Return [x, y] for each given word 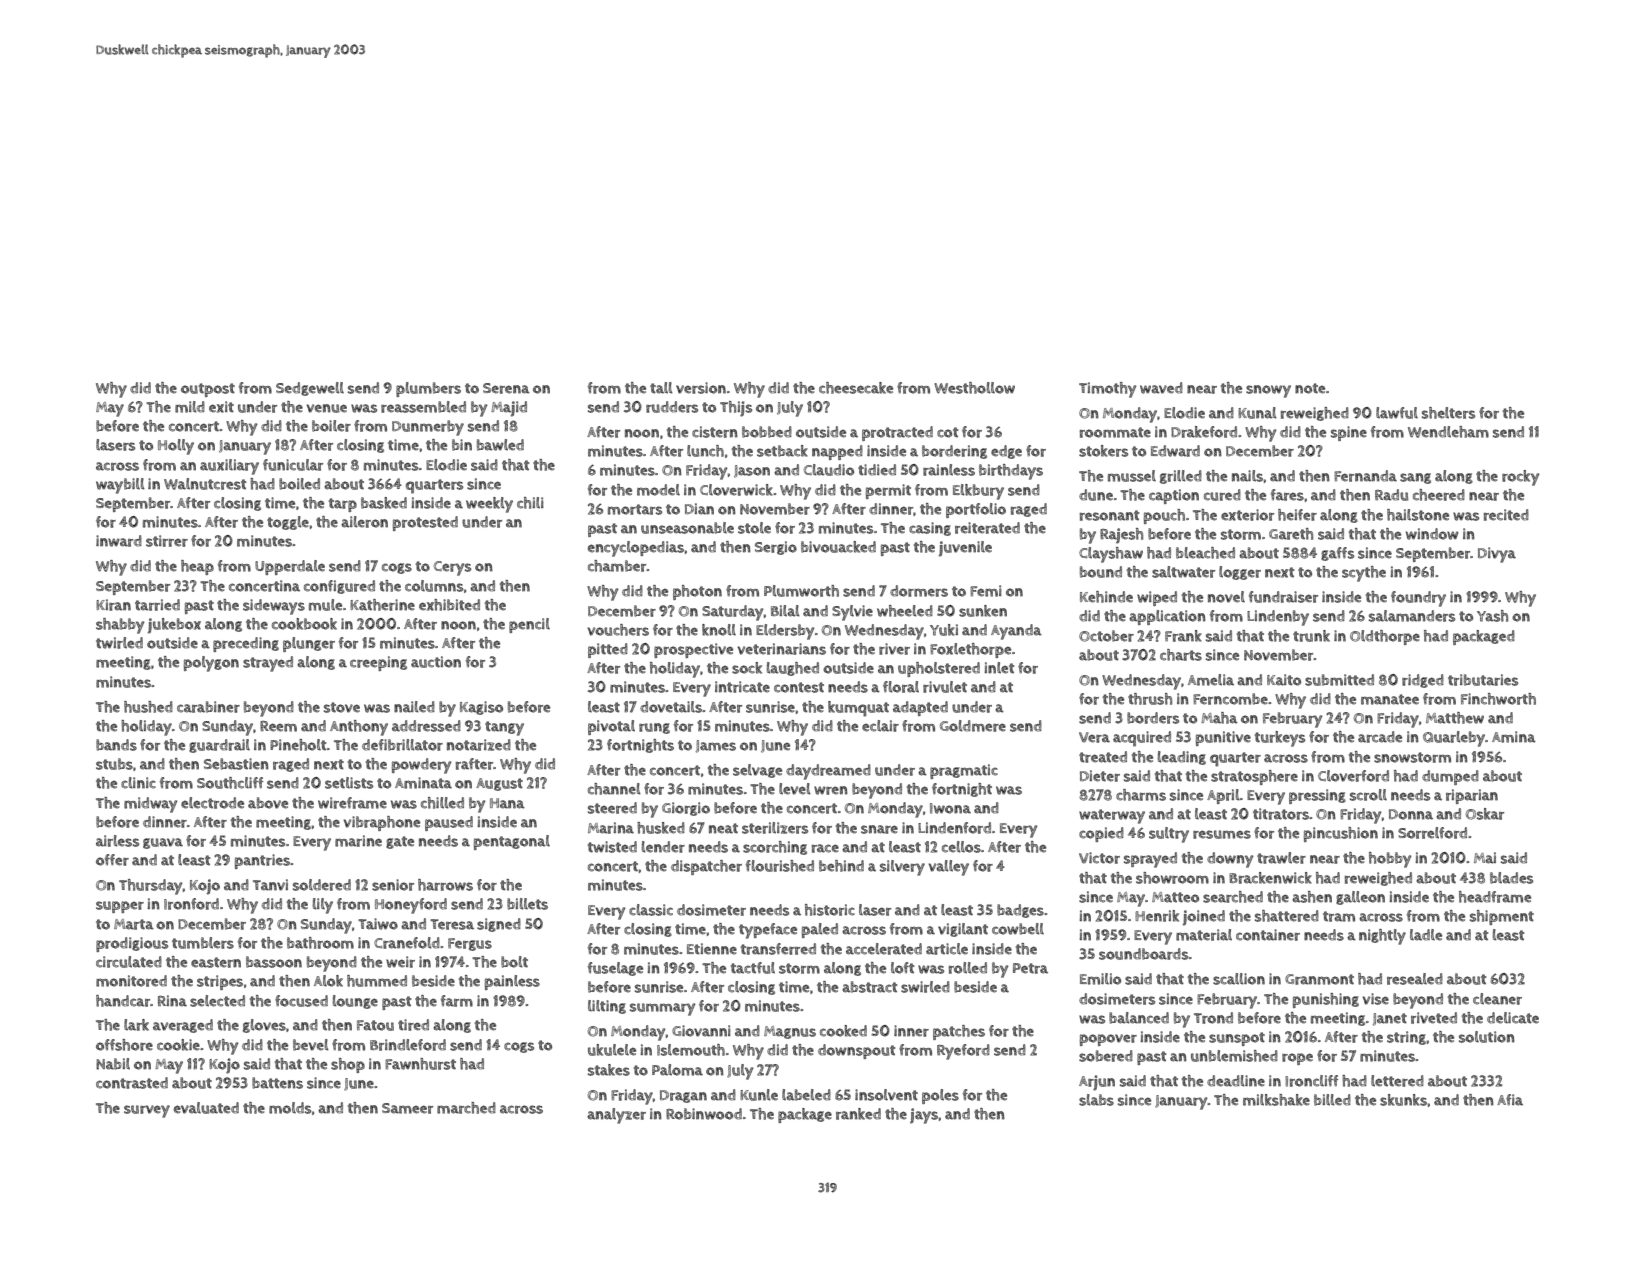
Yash [1492, 616]
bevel [311, 1045]
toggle [288, 523]
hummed [377, 981]
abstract [869, 987]
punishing [1326, 1000]
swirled [925, 987]
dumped [1450, 777]
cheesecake [856, 388]
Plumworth [801, 591]
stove [342, 707]
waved [1161, 388]
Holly [176, 447]
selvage [757, 771]
